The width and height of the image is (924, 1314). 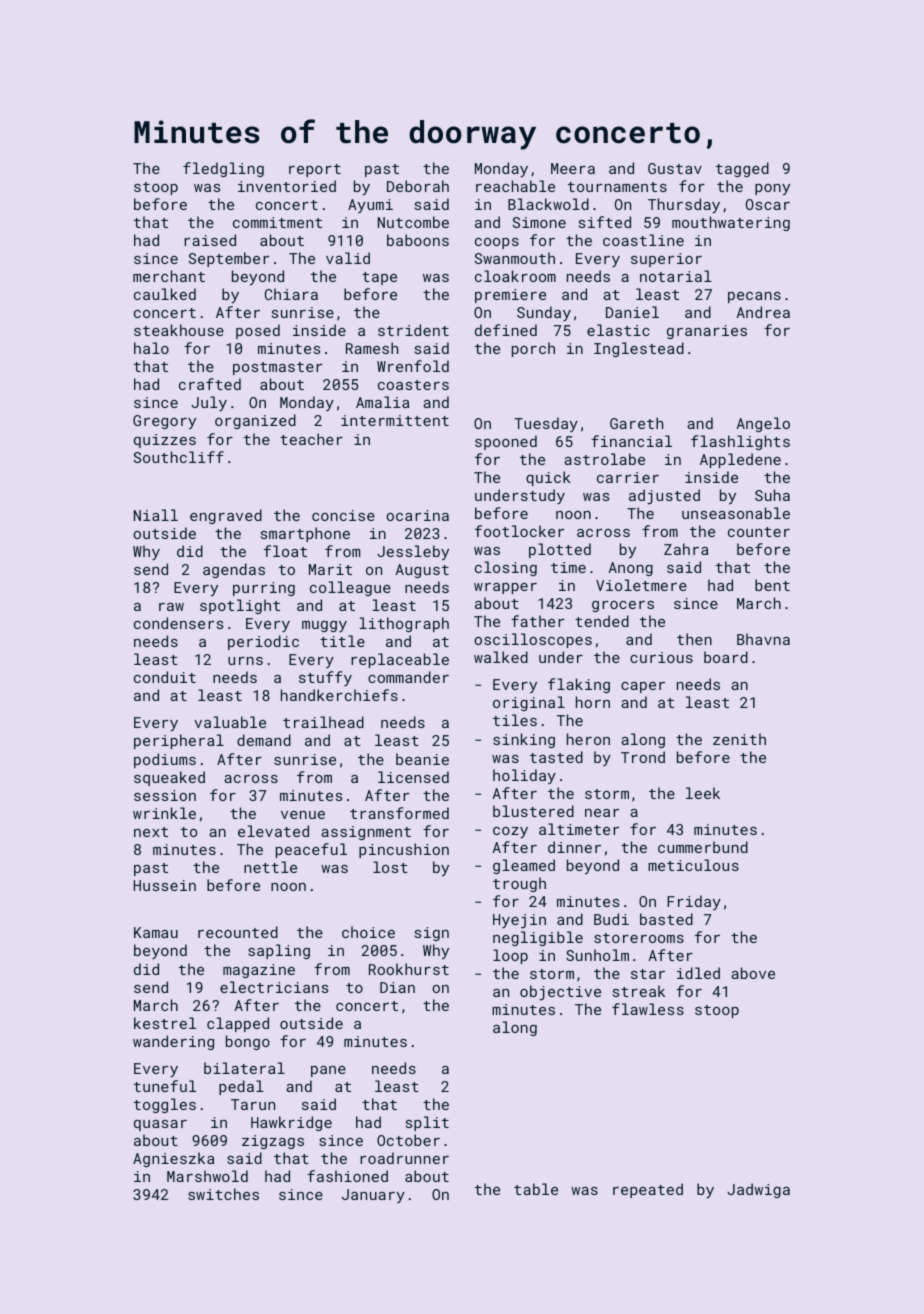 What do you see at coordinates (537, 621) in the image?
I see `father` at bounding box center [537, 621].
